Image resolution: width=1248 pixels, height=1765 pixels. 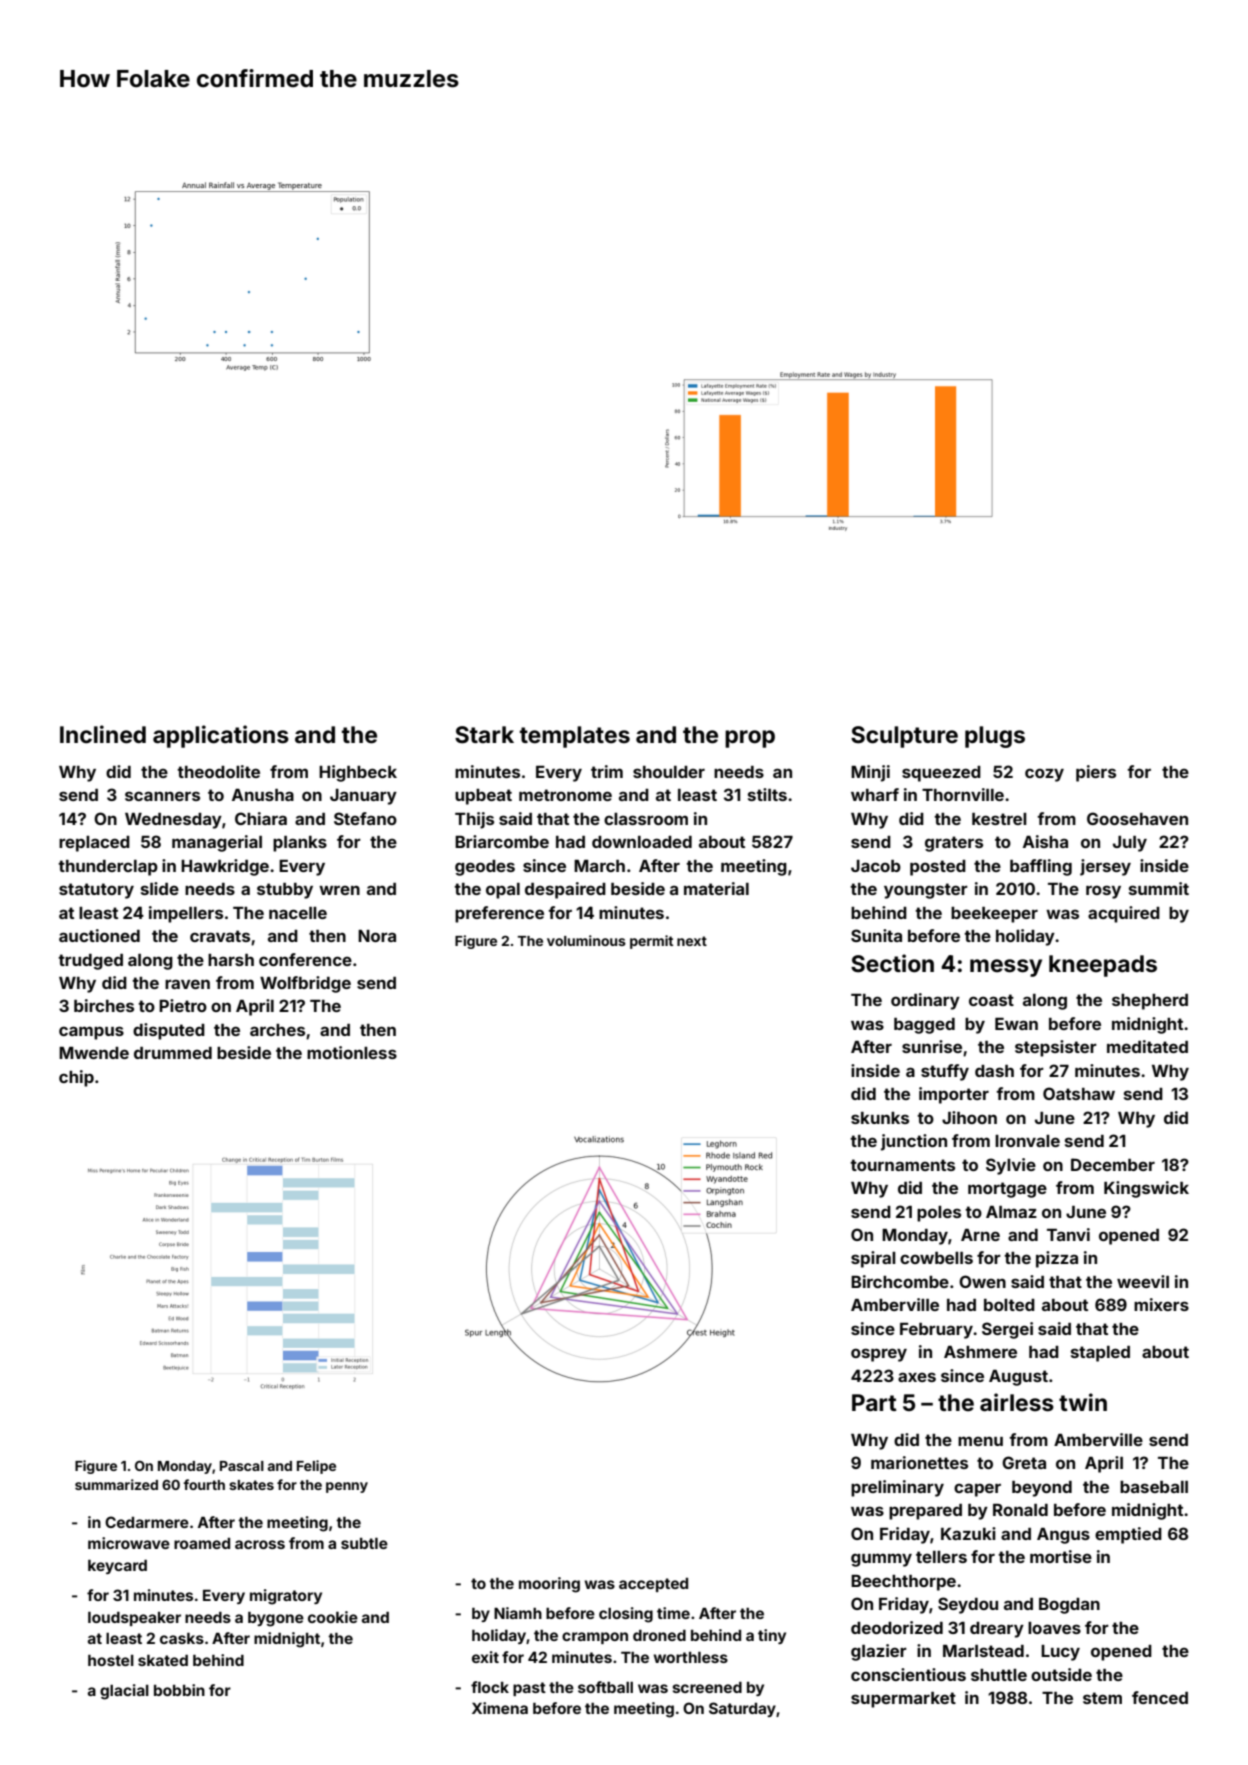 What do you see at coordinates (995, 737) in the screenshot?
I see `plugs` at bounding box center [995, 737].
